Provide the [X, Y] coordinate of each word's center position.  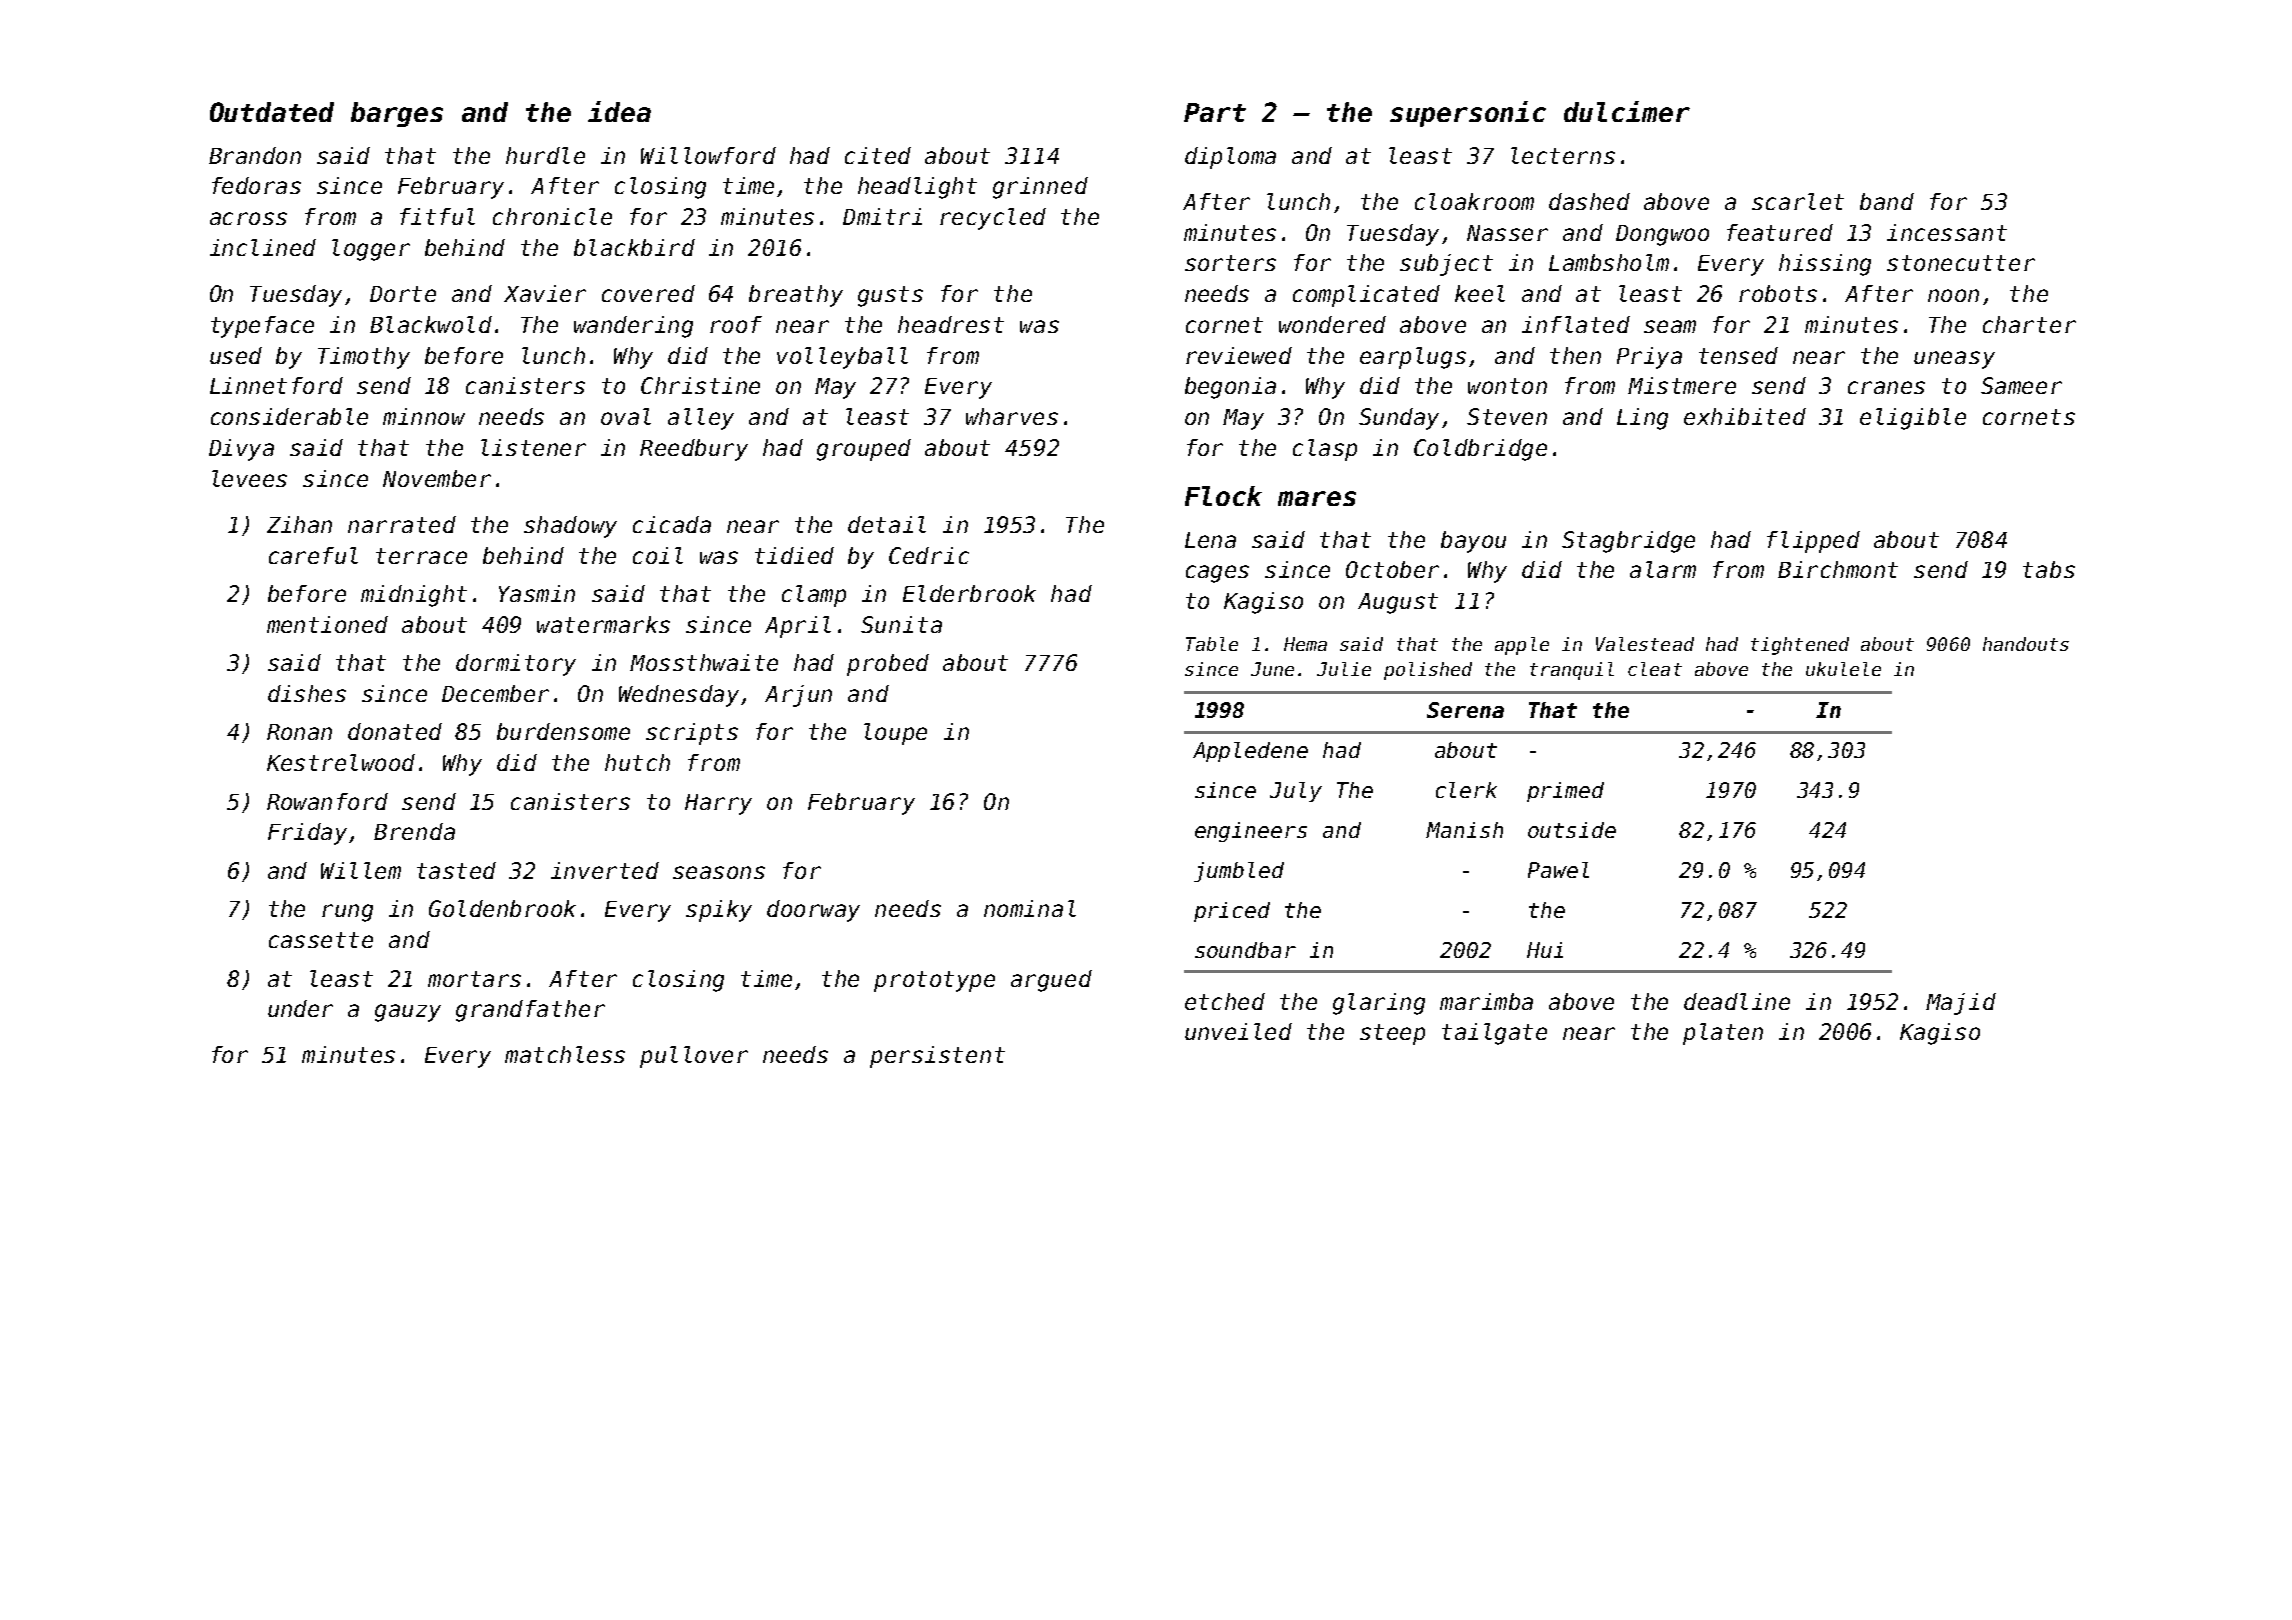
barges [397, 114]
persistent [937, 1057]
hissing [1825, 265]
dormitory [516, 665]
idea [619, 111]
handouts [2026, 644]
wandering [633, 327]
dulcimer [1627, 111]
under [300, 1008]
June [1272, 669]
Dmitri [882, 216]
